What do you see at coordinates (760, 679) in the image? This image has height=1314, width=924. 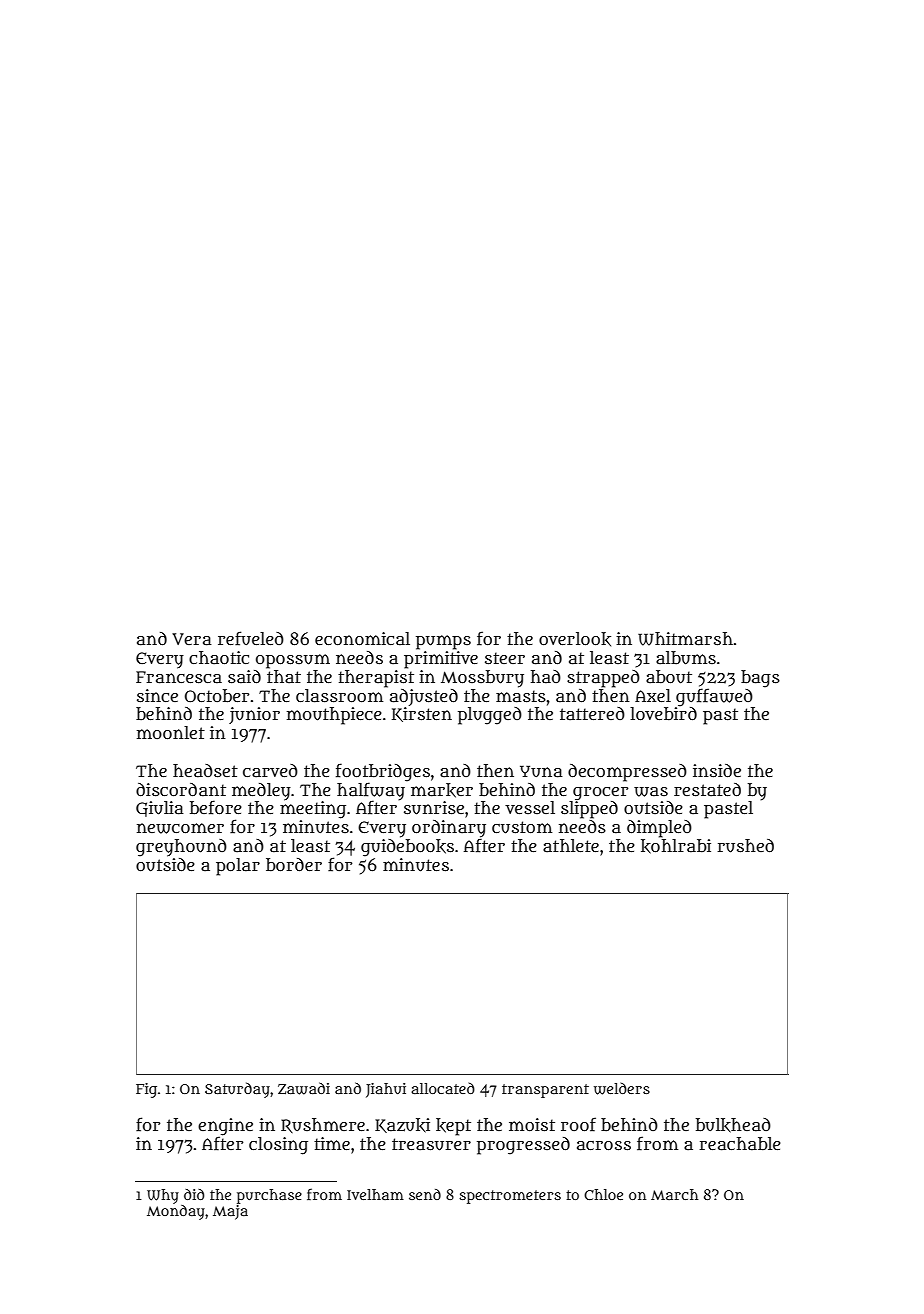 I see `bags` at bounding box center [760, 679].
